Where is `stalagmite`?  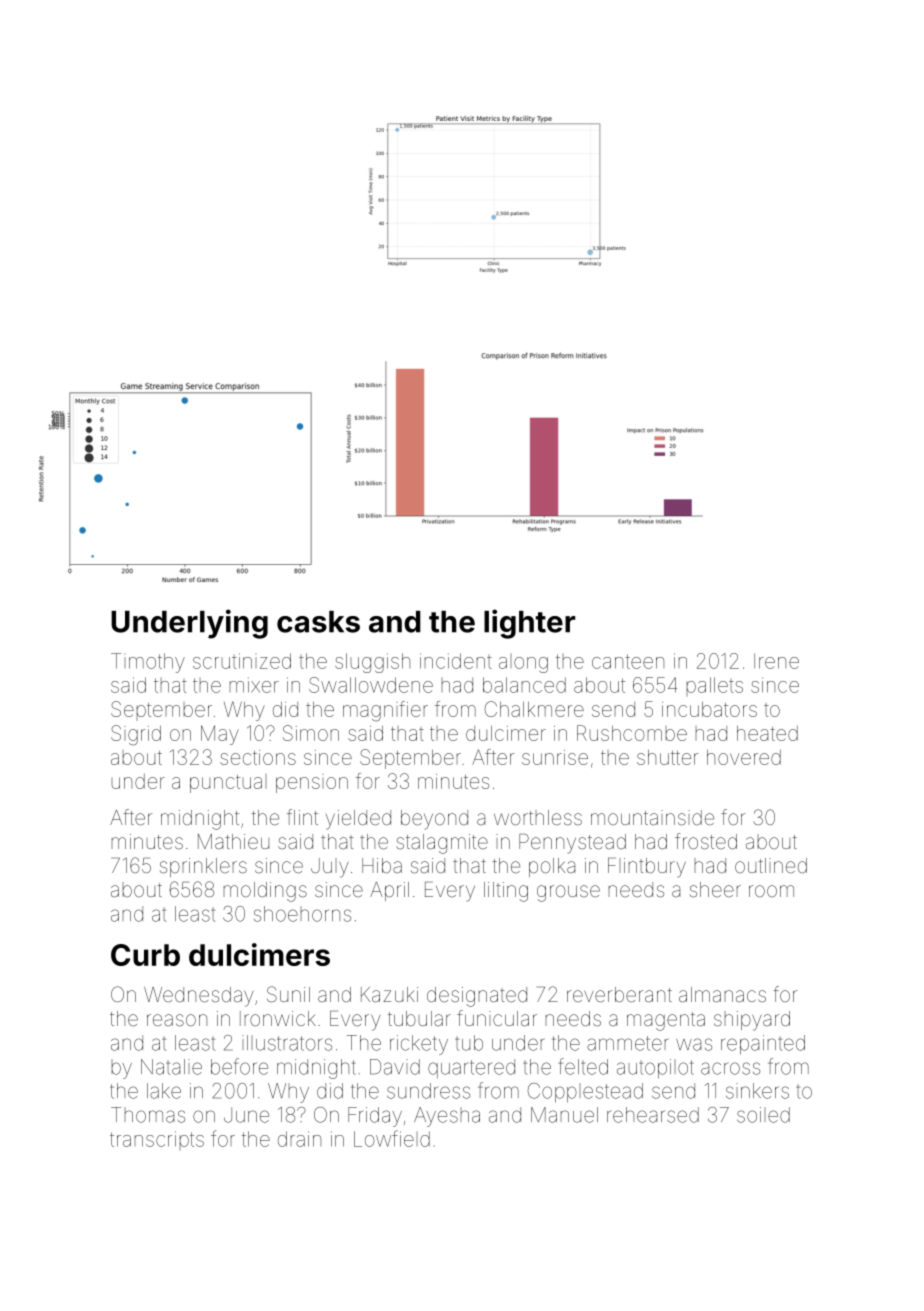
stalagmite is located at coordinates (442, 844).
